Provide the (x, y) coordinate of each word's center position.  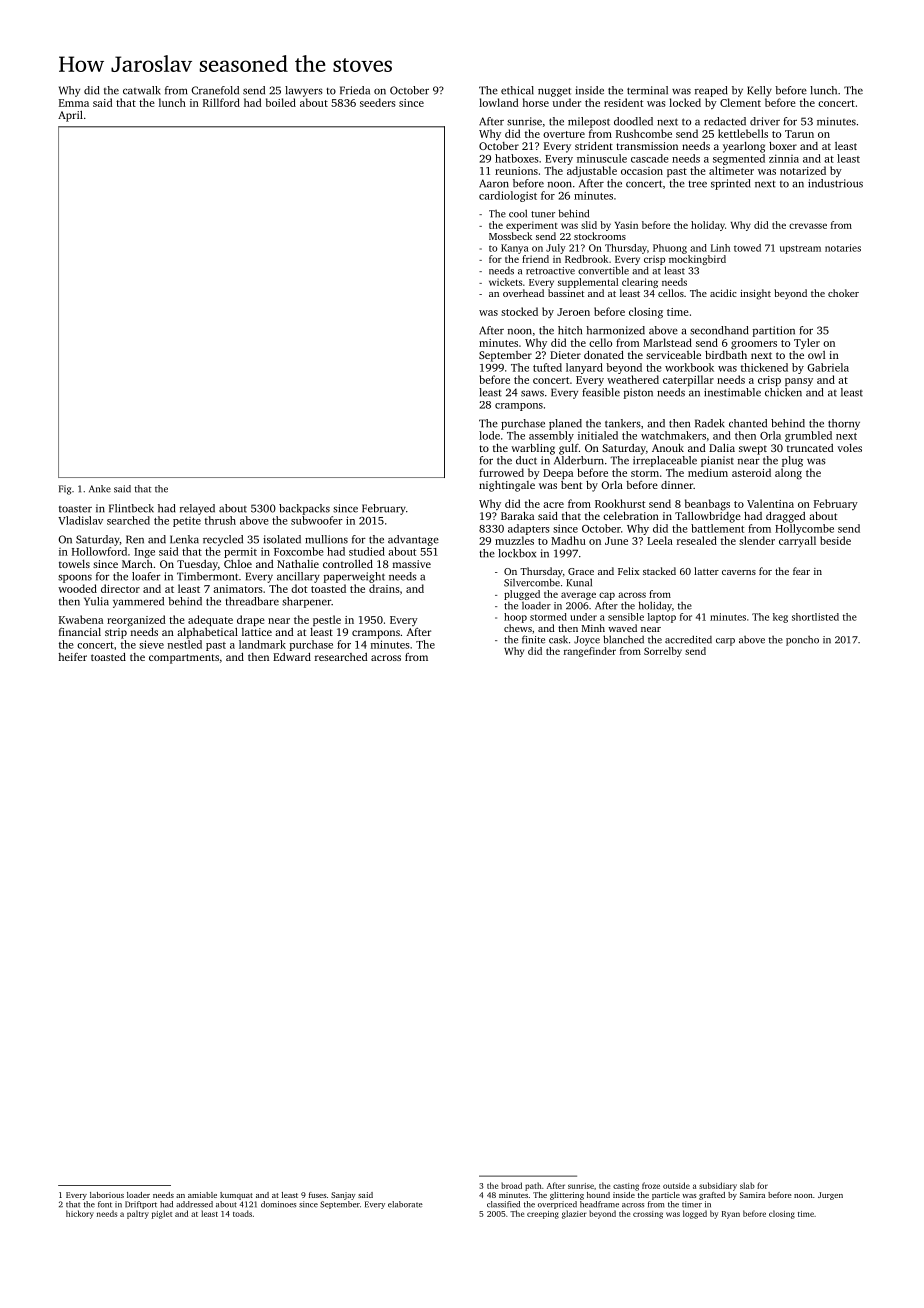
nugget (554, 92)
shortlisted (815, 617)
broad (511, 1185)
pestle (327, 620)
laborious (107, 1195)
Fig (65, 490)
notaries (843, 248)
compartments (184, 659)
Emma (74, 103)
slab (747, 1185)
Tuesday (197, 565)
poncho (802, 641)
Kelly (759, 91)
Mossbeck (510, 236)
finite (533, 639)
